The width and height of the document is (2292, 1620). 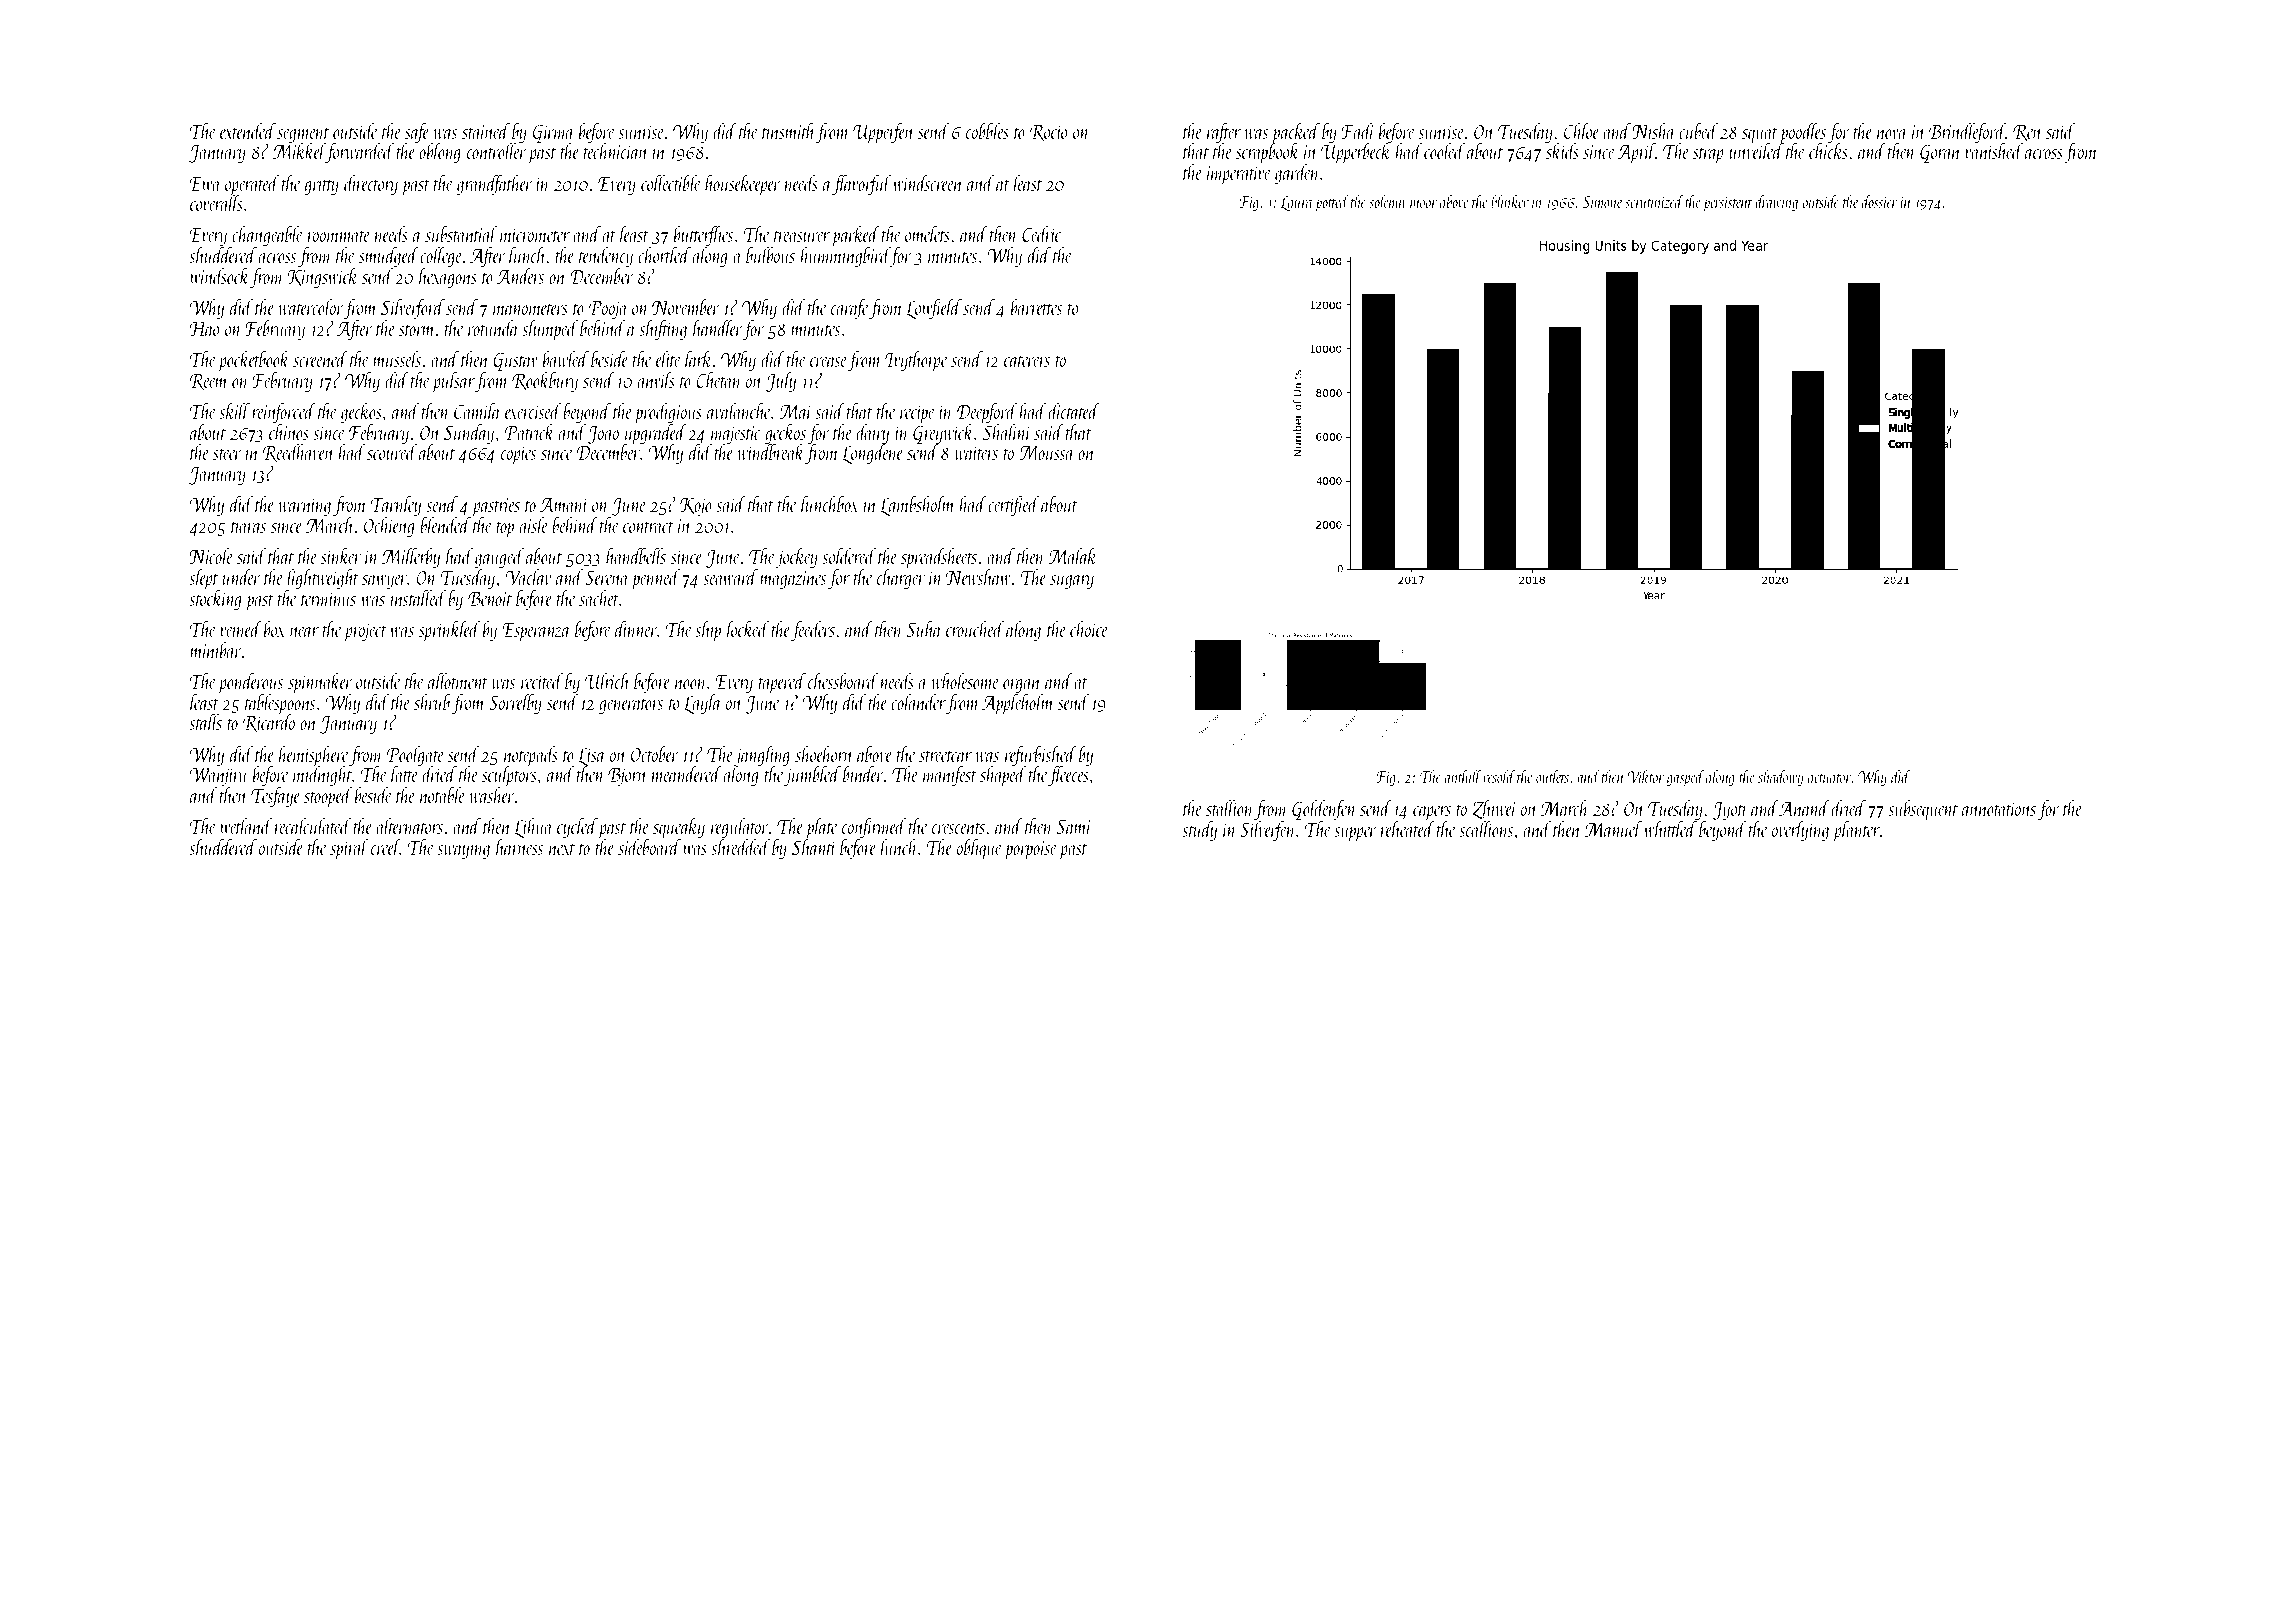 What do you see at coordinates (553, 133) in the document?
I see `Girma` at bounding box center [553, 133].
